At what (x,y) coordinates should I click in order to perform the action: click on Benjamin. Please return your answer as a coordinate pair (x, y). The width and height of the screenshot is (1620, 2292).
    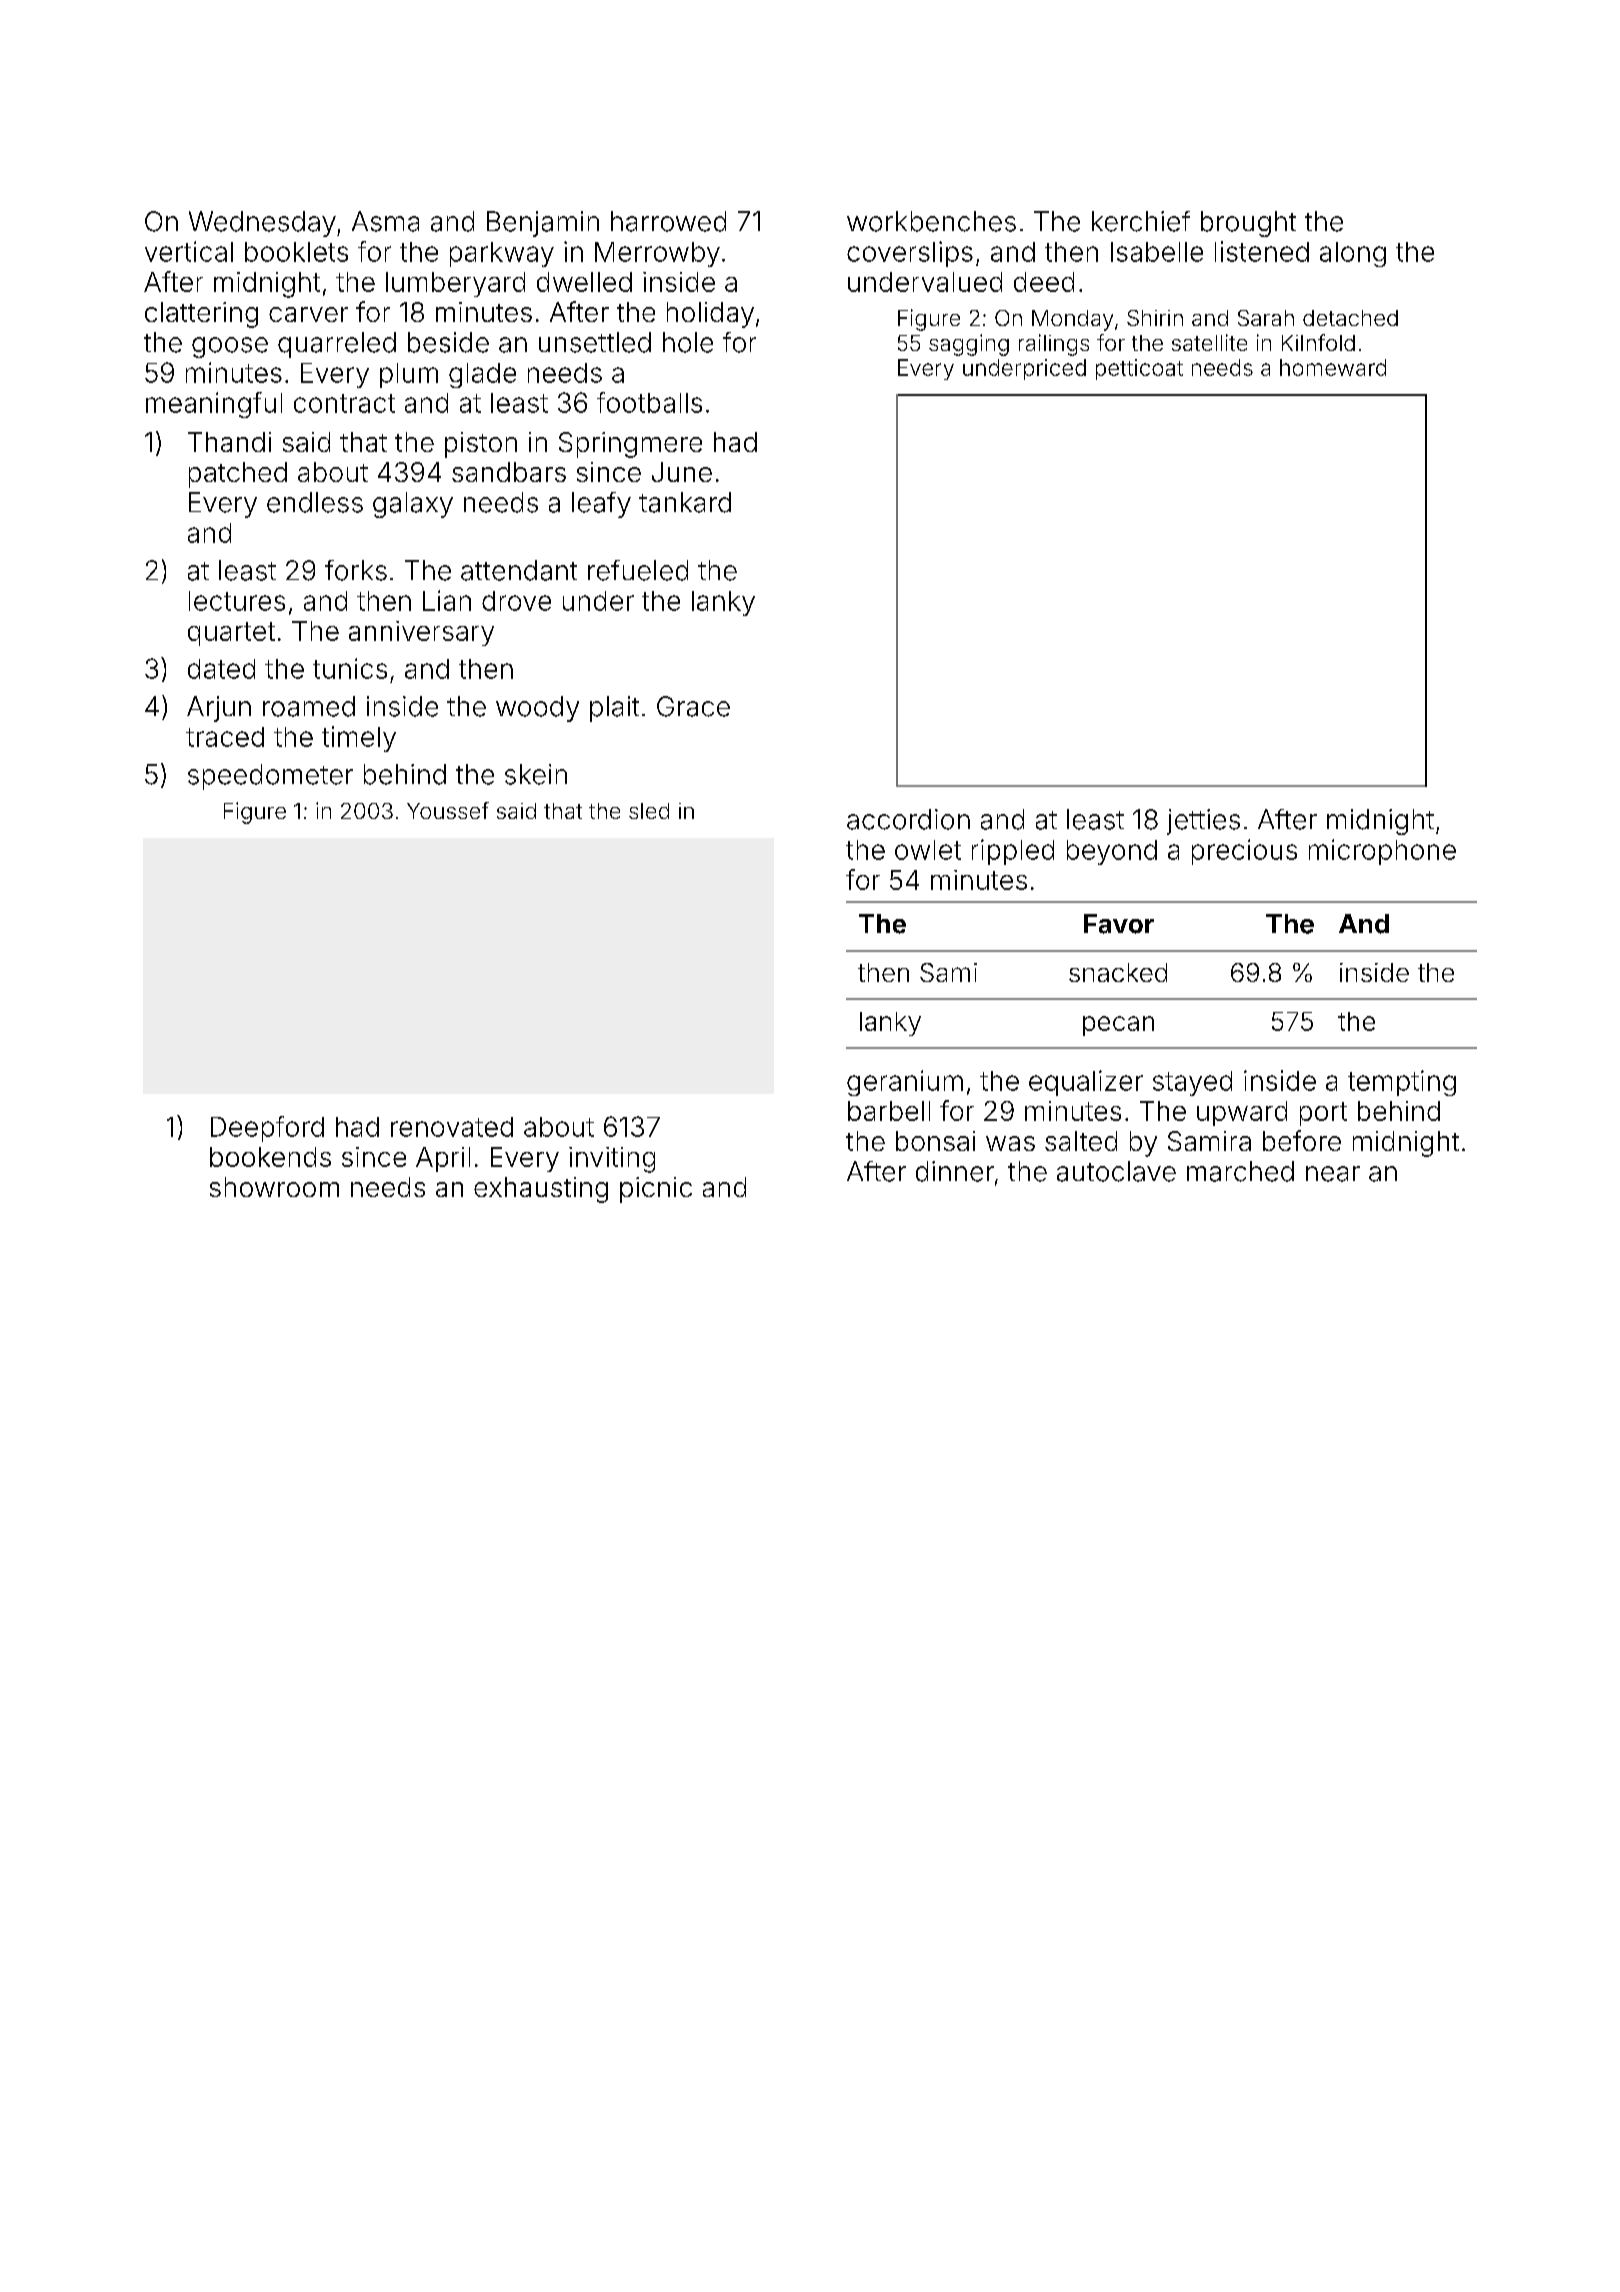
    Looking at the image, I should click on (543, 224).
